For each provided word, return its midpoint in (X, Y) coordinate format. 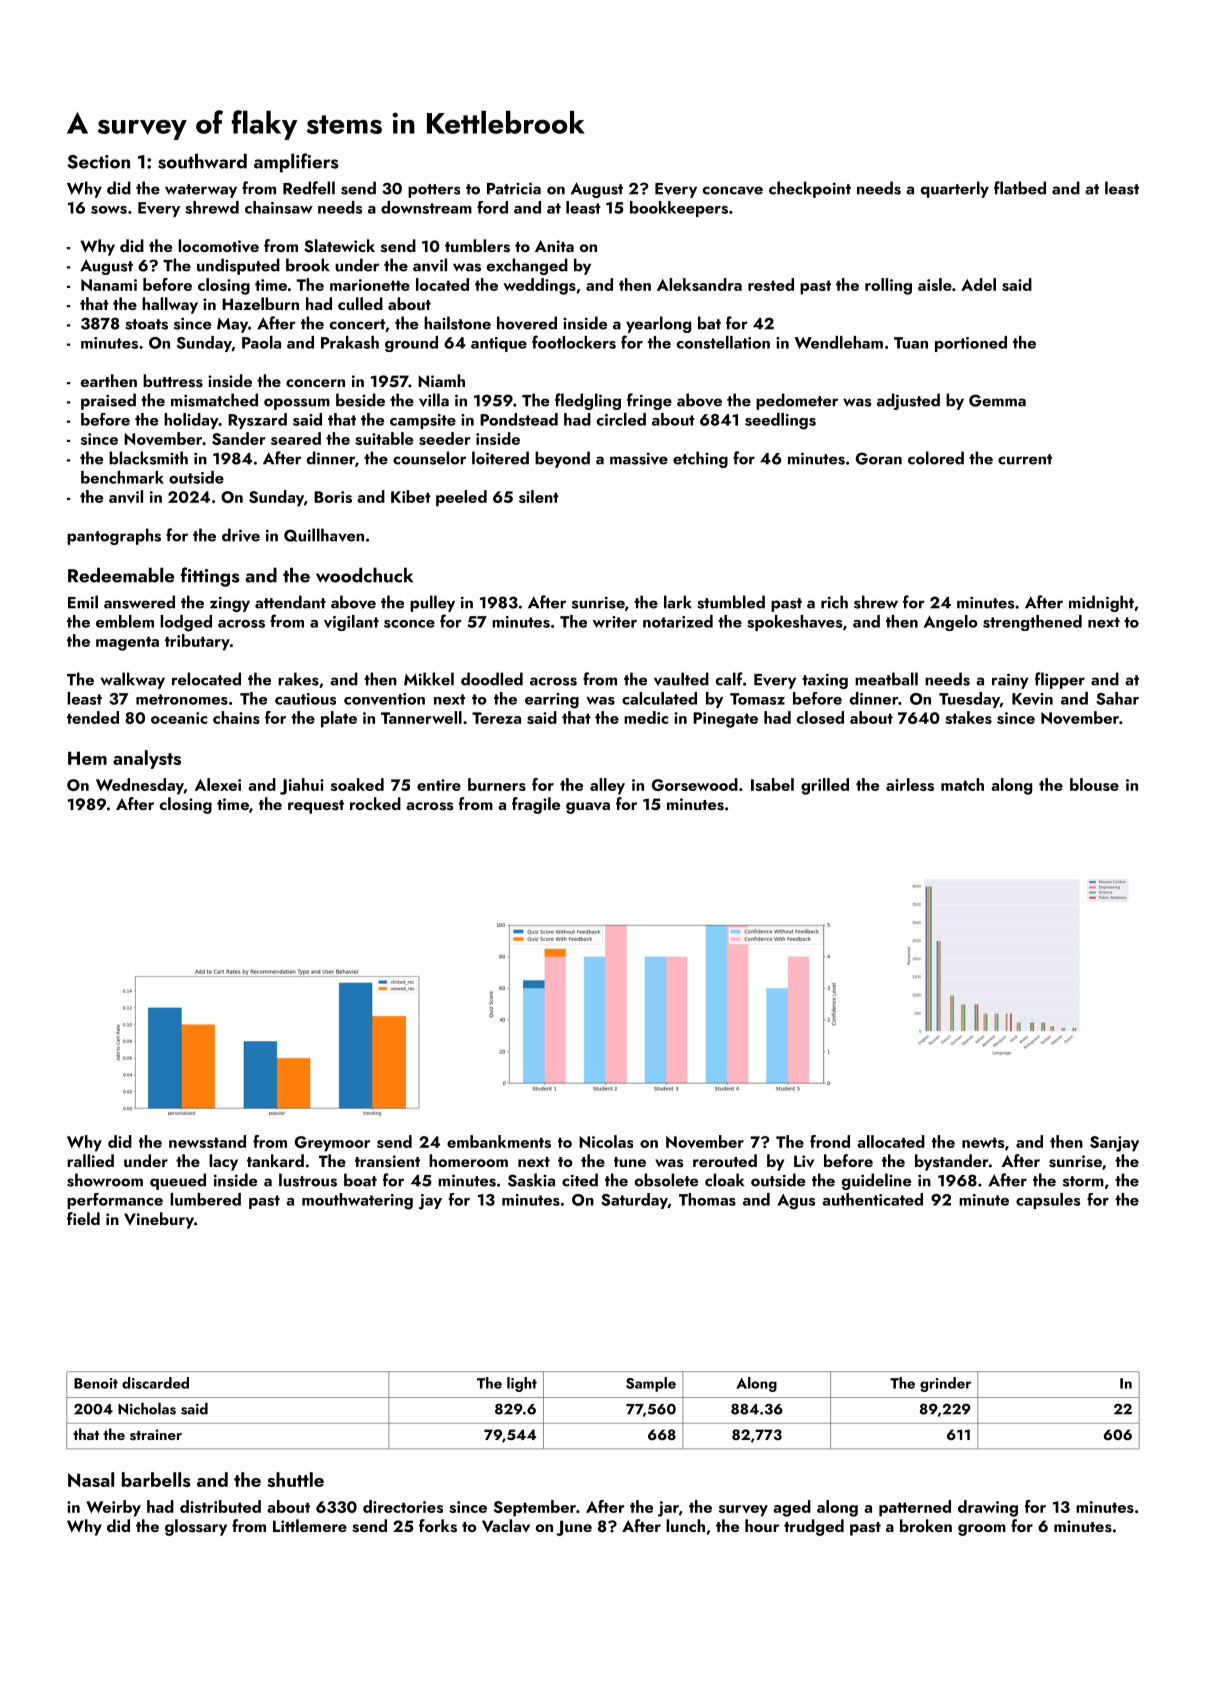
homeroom (468, 1160)
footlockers (574, 342)
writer (615, 622)
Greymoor (332, 1144)
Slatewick (339, 246)
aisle (935, 284)
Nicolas (606, 1141)
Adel (978, 284)
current (1025, 459)
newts (983, 1142)
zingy (230, 604)
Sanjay (1114, 1144)
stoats (146, 324)
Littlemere (310, 1525)
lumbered (205, 1199)
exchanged (527, 266)
